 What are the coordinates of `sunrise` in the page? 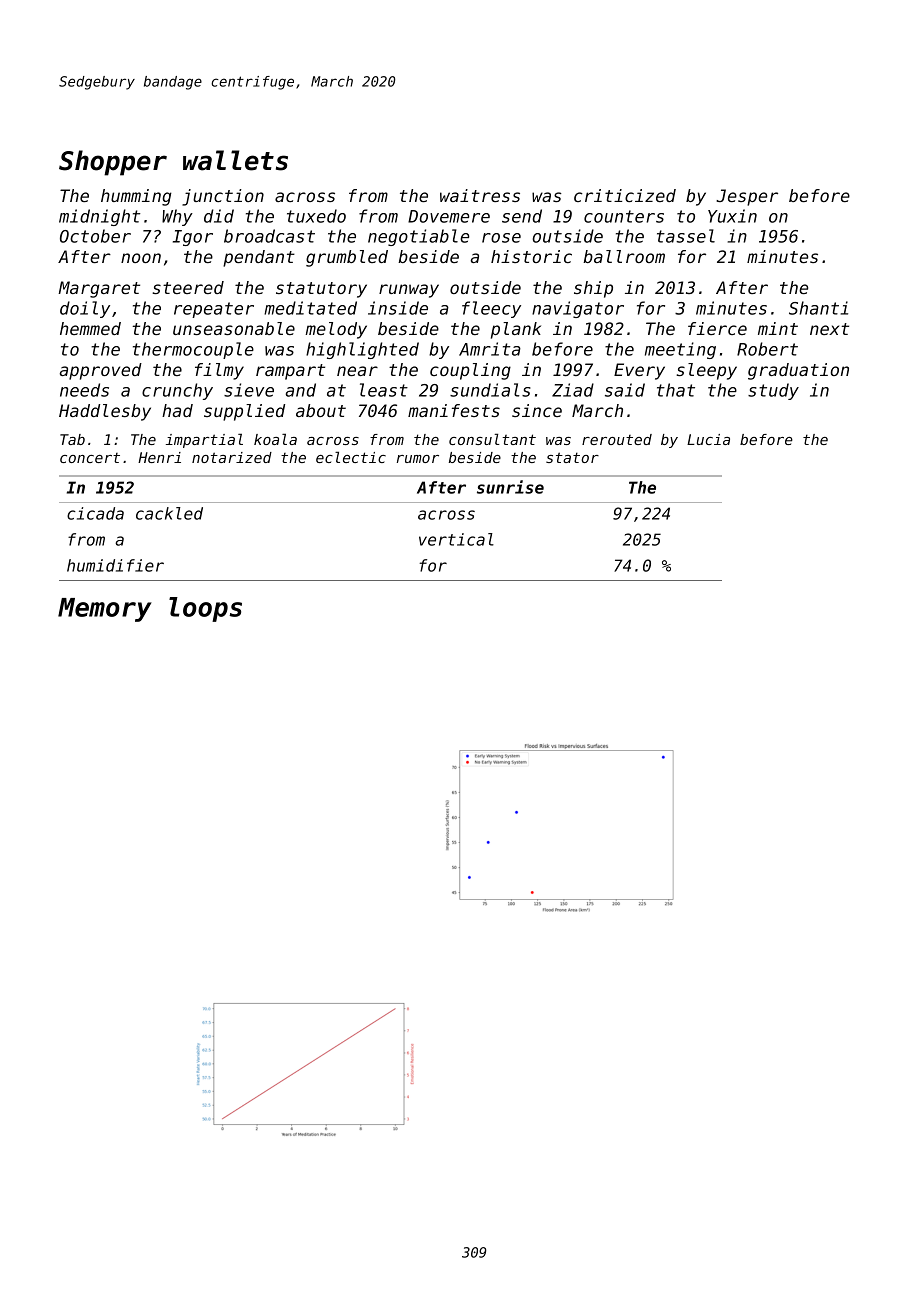 It's located at (510, 487).
